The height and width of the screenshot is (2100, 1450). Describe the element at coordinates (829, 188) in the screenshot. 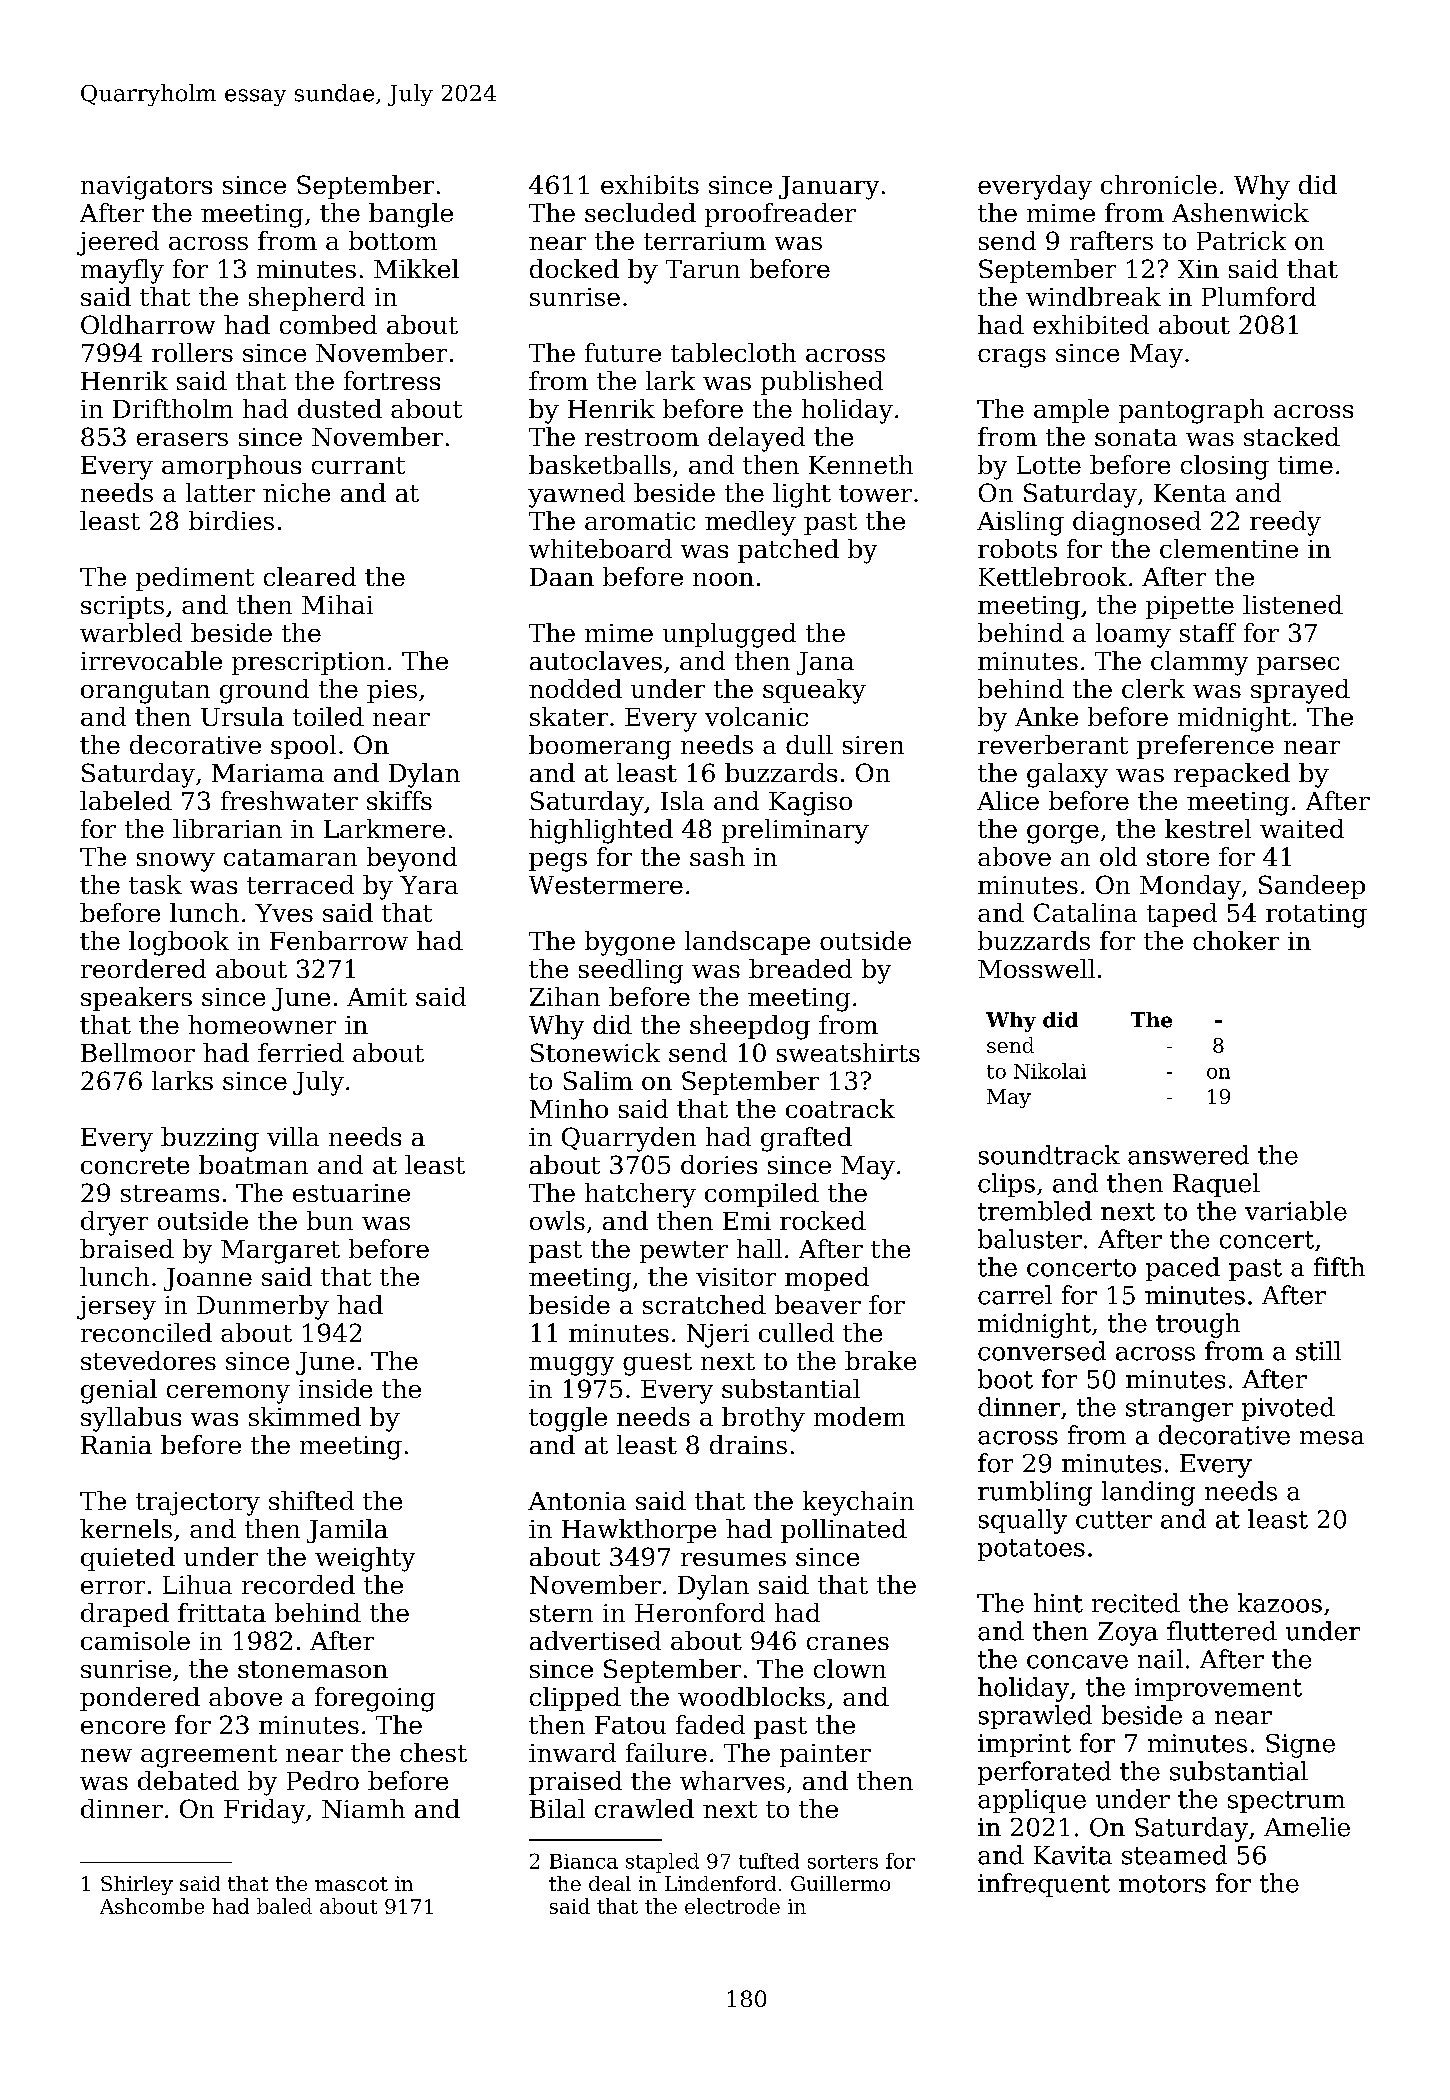

I see `January` at that location.
